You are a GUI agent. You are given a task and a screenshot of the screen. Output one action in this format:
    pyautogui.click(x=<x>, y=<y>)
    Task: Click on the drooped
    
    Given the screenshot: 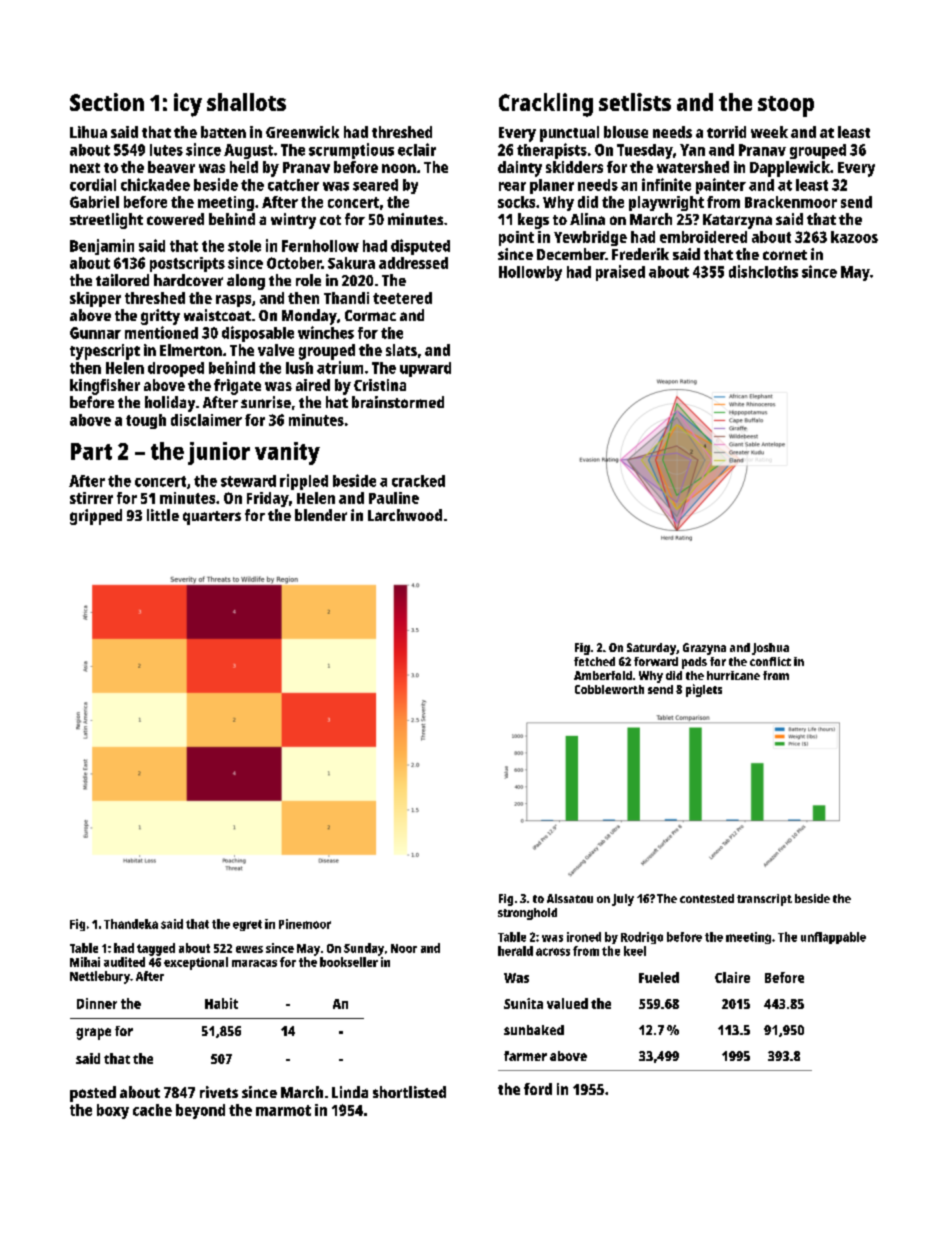 What is the action you would take?
    pyautogui.click(x=176, y=369)
